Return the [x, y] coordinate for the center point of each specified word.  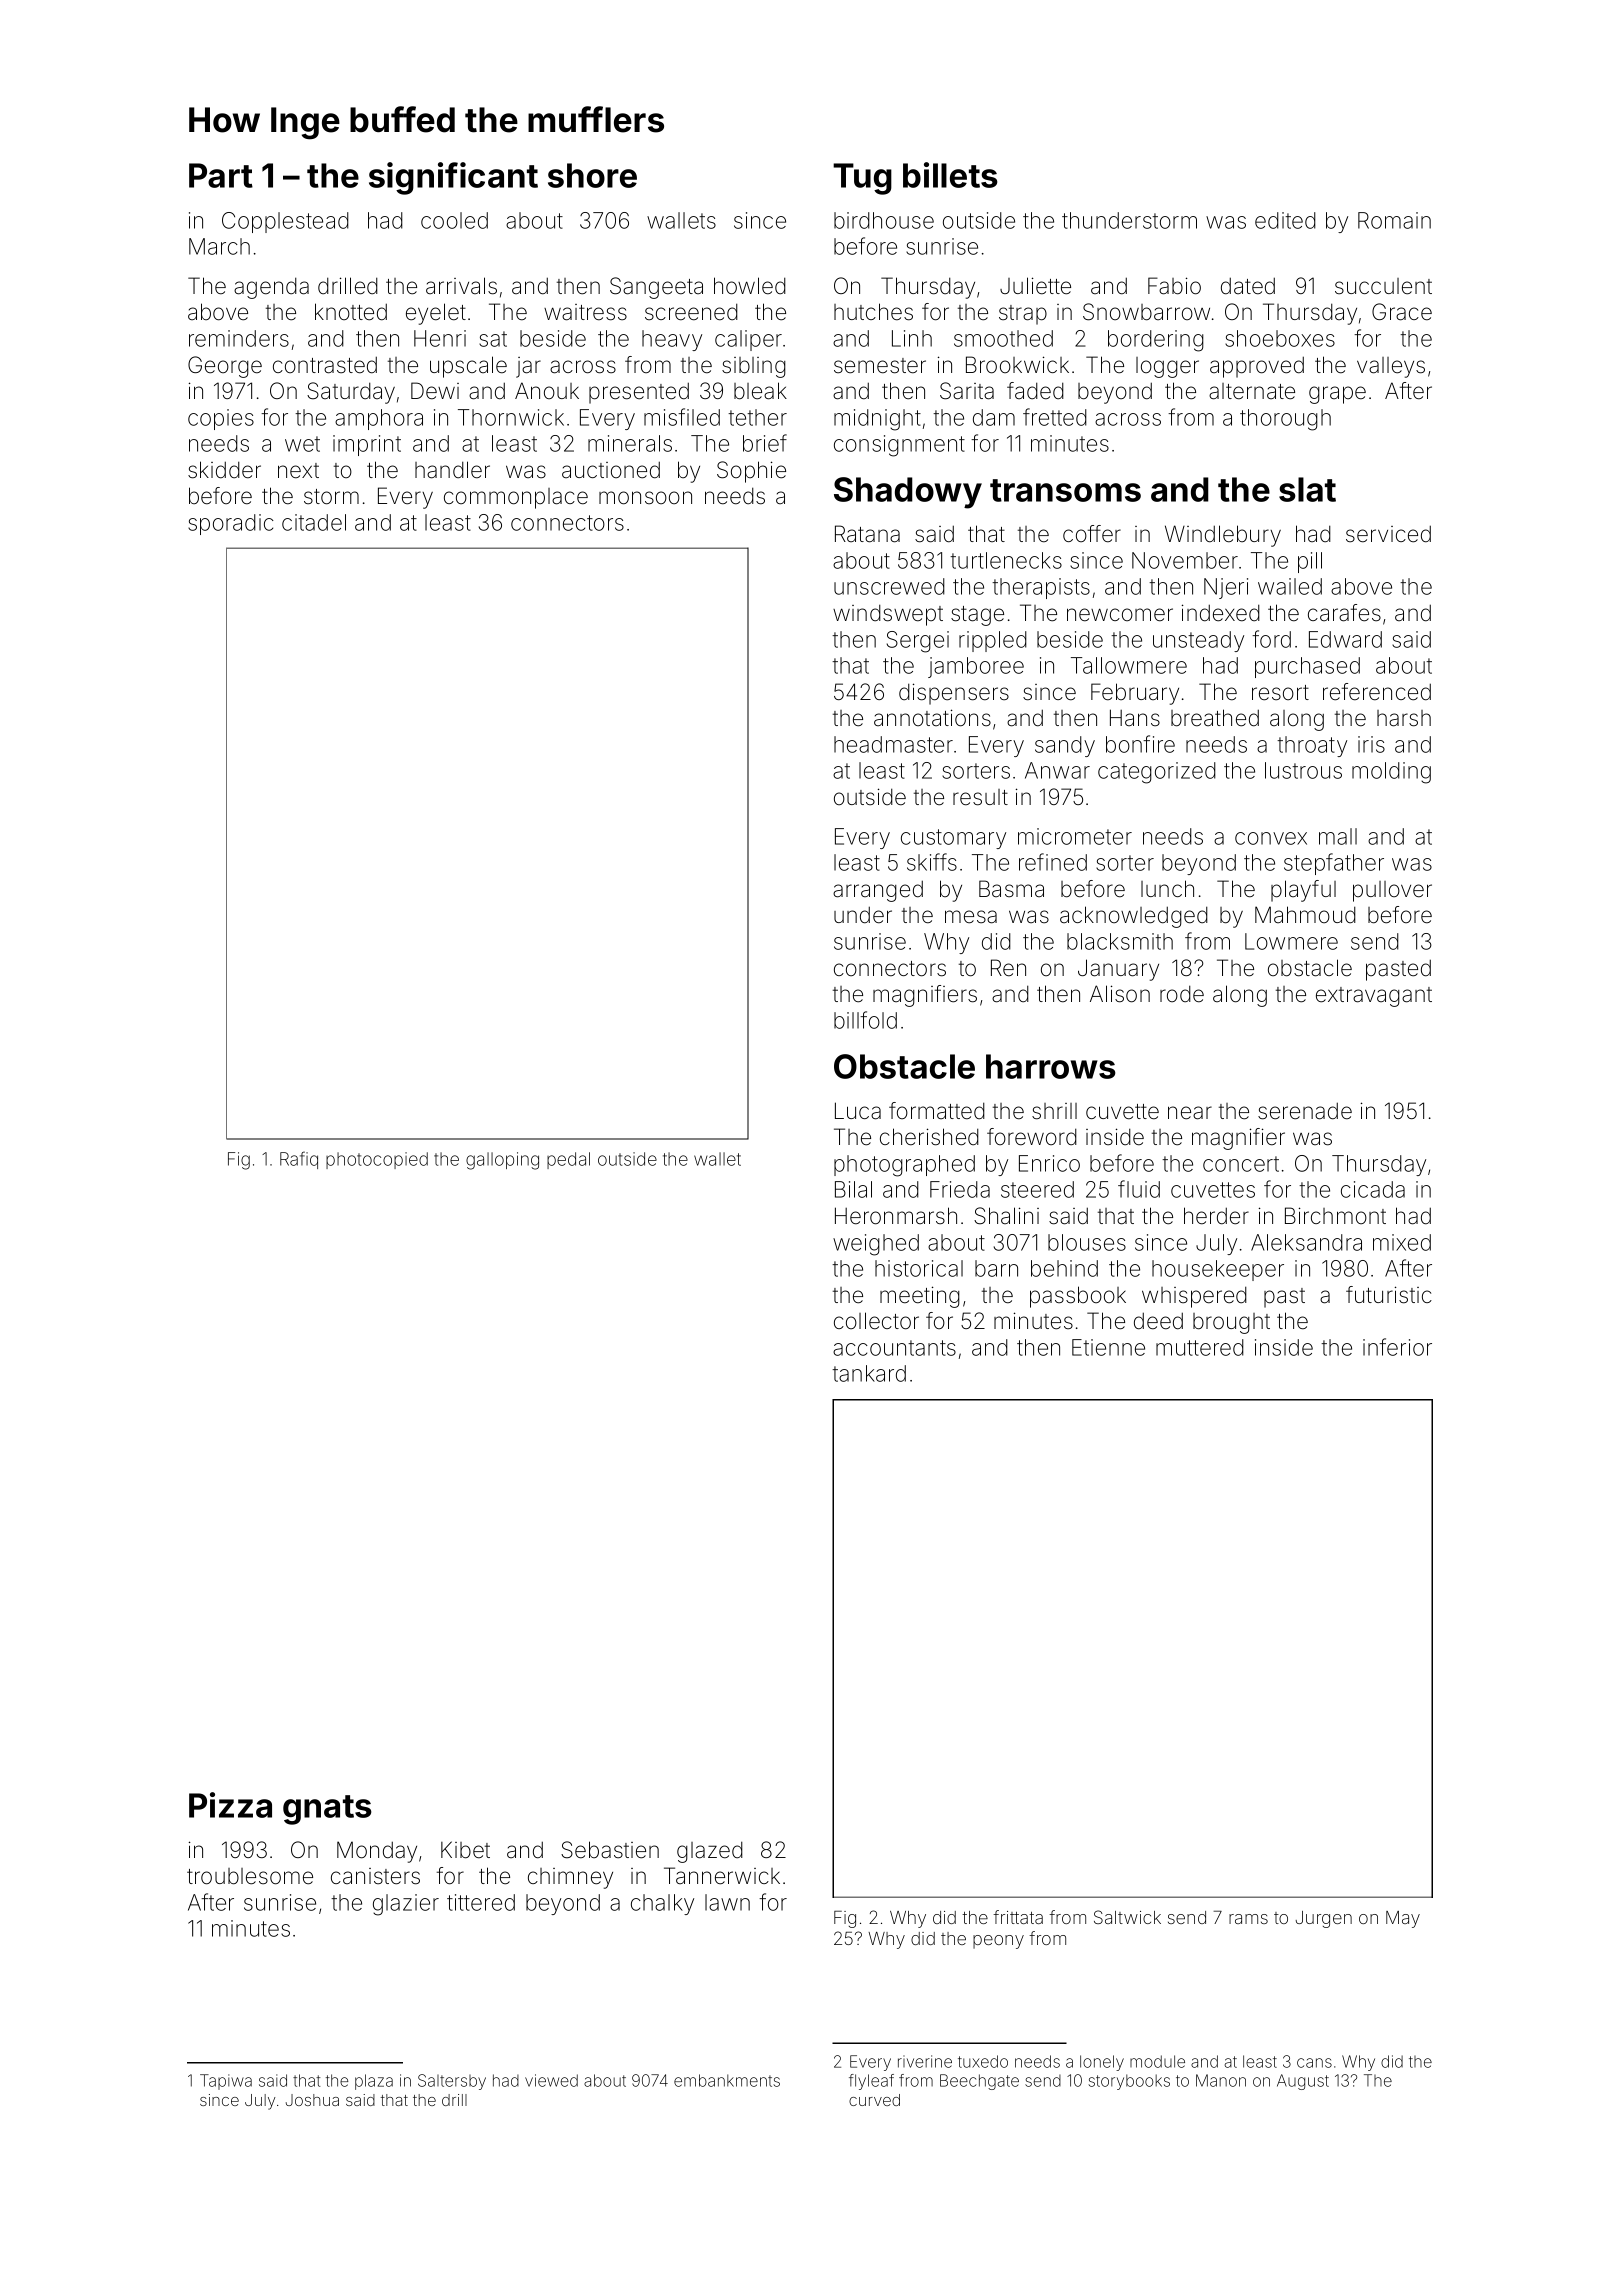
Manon [1221, 2080]
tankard [869, 1373]
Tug [862, 179]
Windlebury [1223, 536]
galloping [502, 1161]
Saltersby [452, 2082]
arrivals [461, 286]
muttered [1200, 1347]
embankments [727, 2080]
